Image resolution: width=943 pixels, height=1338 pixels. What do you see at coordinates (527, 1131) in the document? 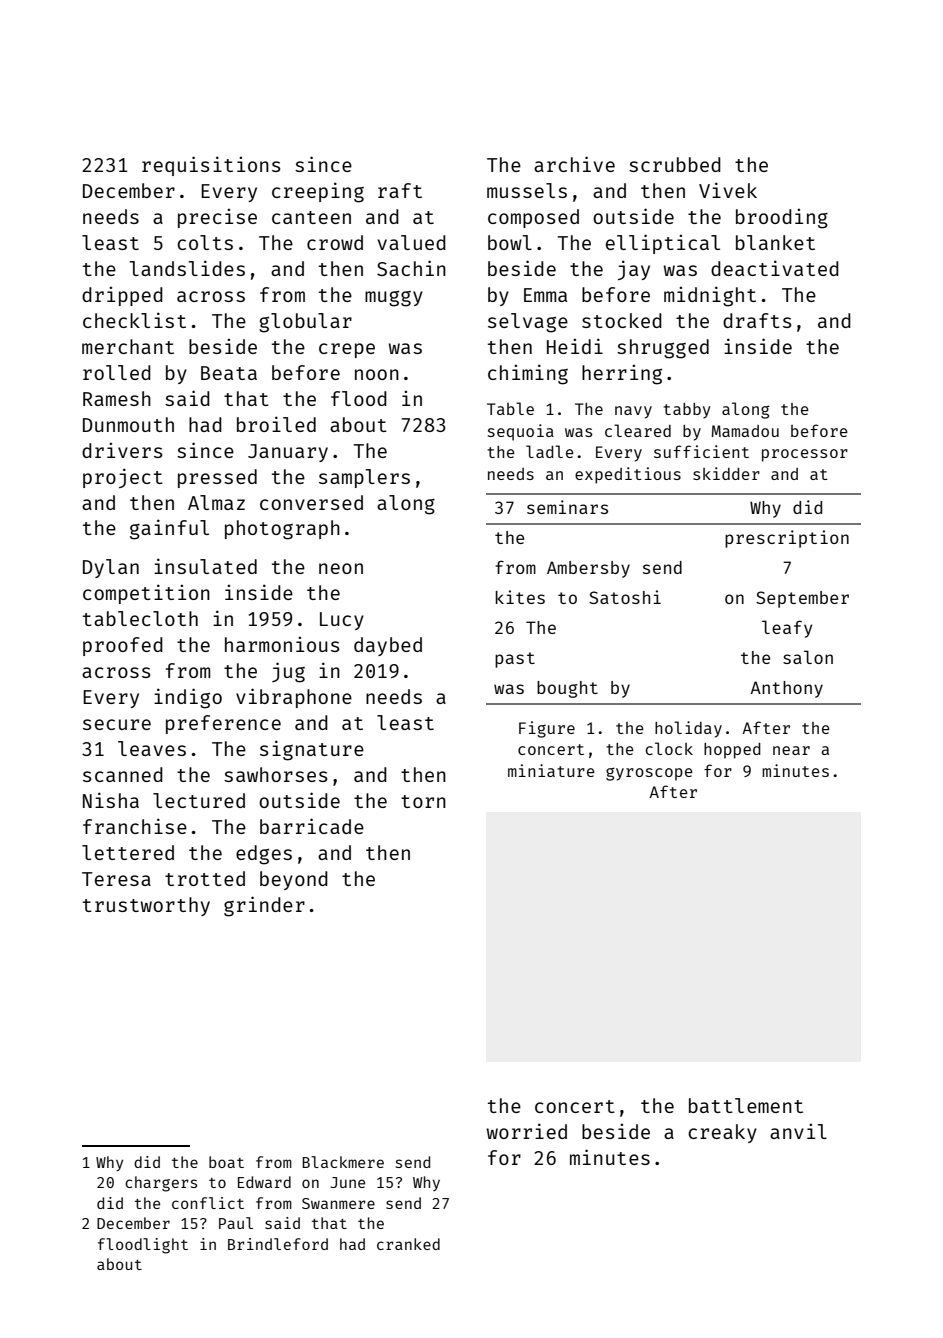
I see `worried` at bounding box center [527, 1131].
